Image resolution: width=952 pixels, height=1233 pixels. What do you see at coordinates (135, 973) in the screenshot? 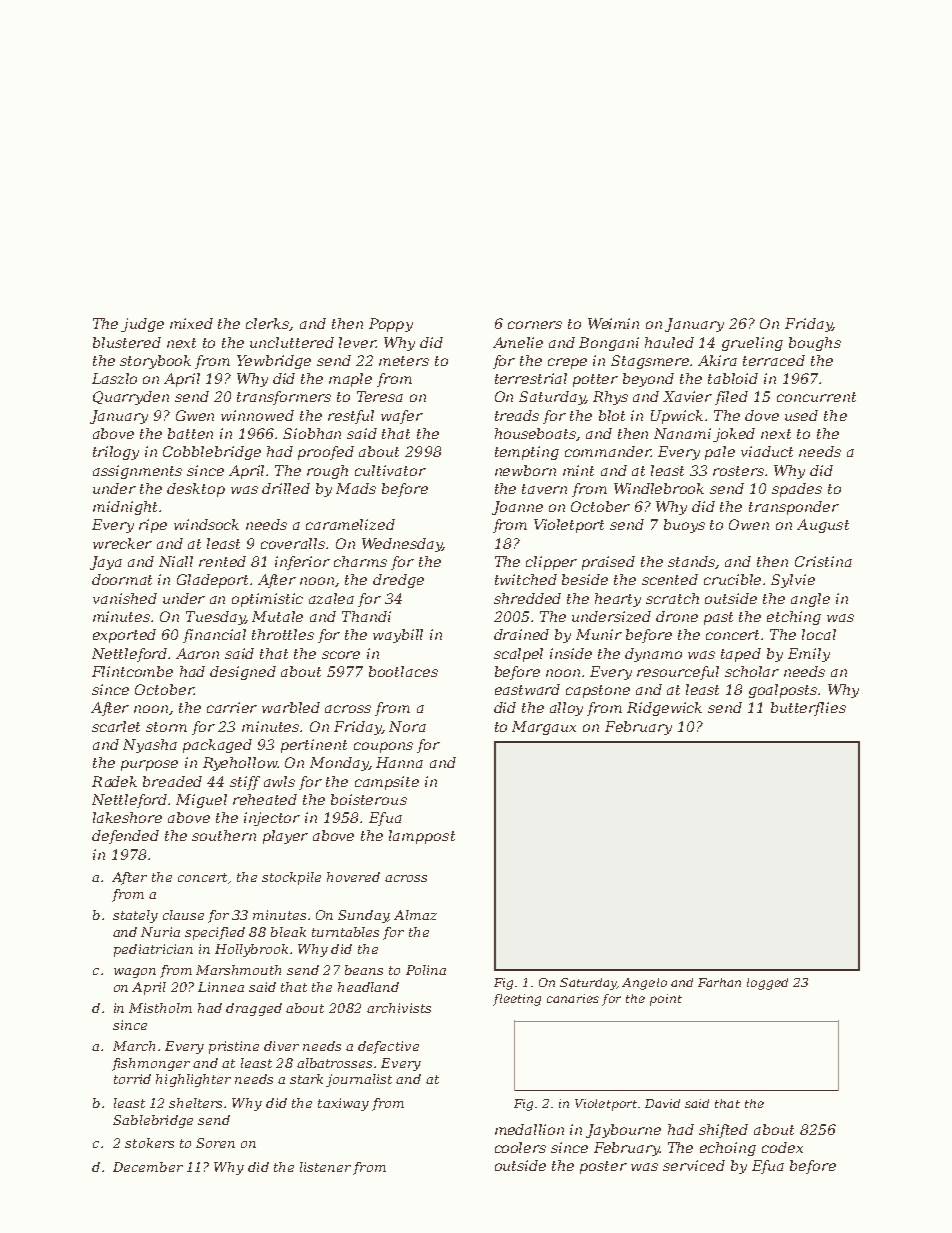
I see `wagon` at bounding box center [135, 973].
